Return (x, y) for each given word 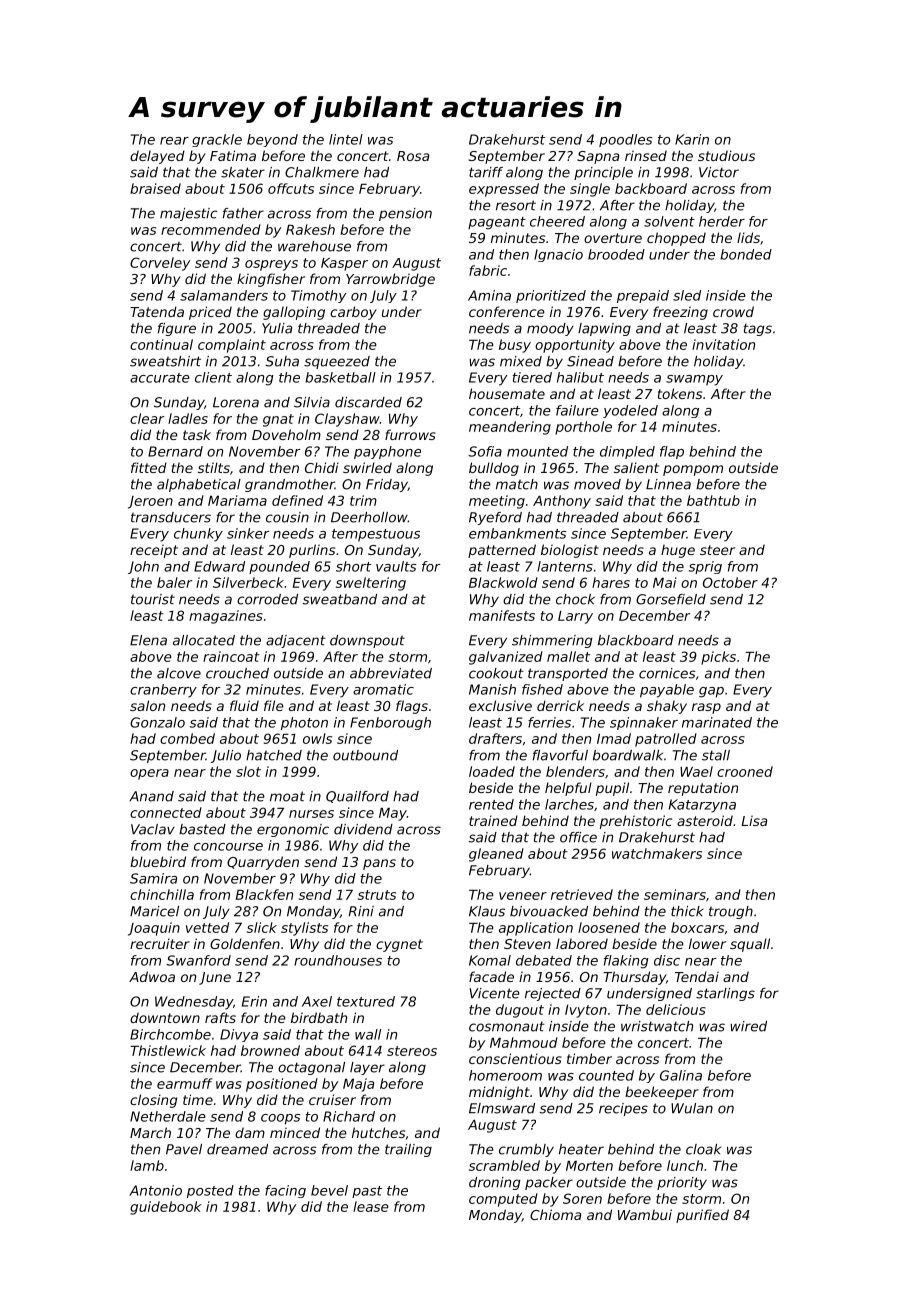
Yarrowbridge (390, 280)
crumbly (526, 1150)
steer (717, 550)
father (243, 213)
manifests (502, 615)
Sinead (590, 361)
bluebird (158, 861)
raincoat (231, 656)
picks (718, 658)
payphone (387, 452)
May (393, 814)
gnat (278, 420)
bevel (329, 1190)
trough (731, 912)
